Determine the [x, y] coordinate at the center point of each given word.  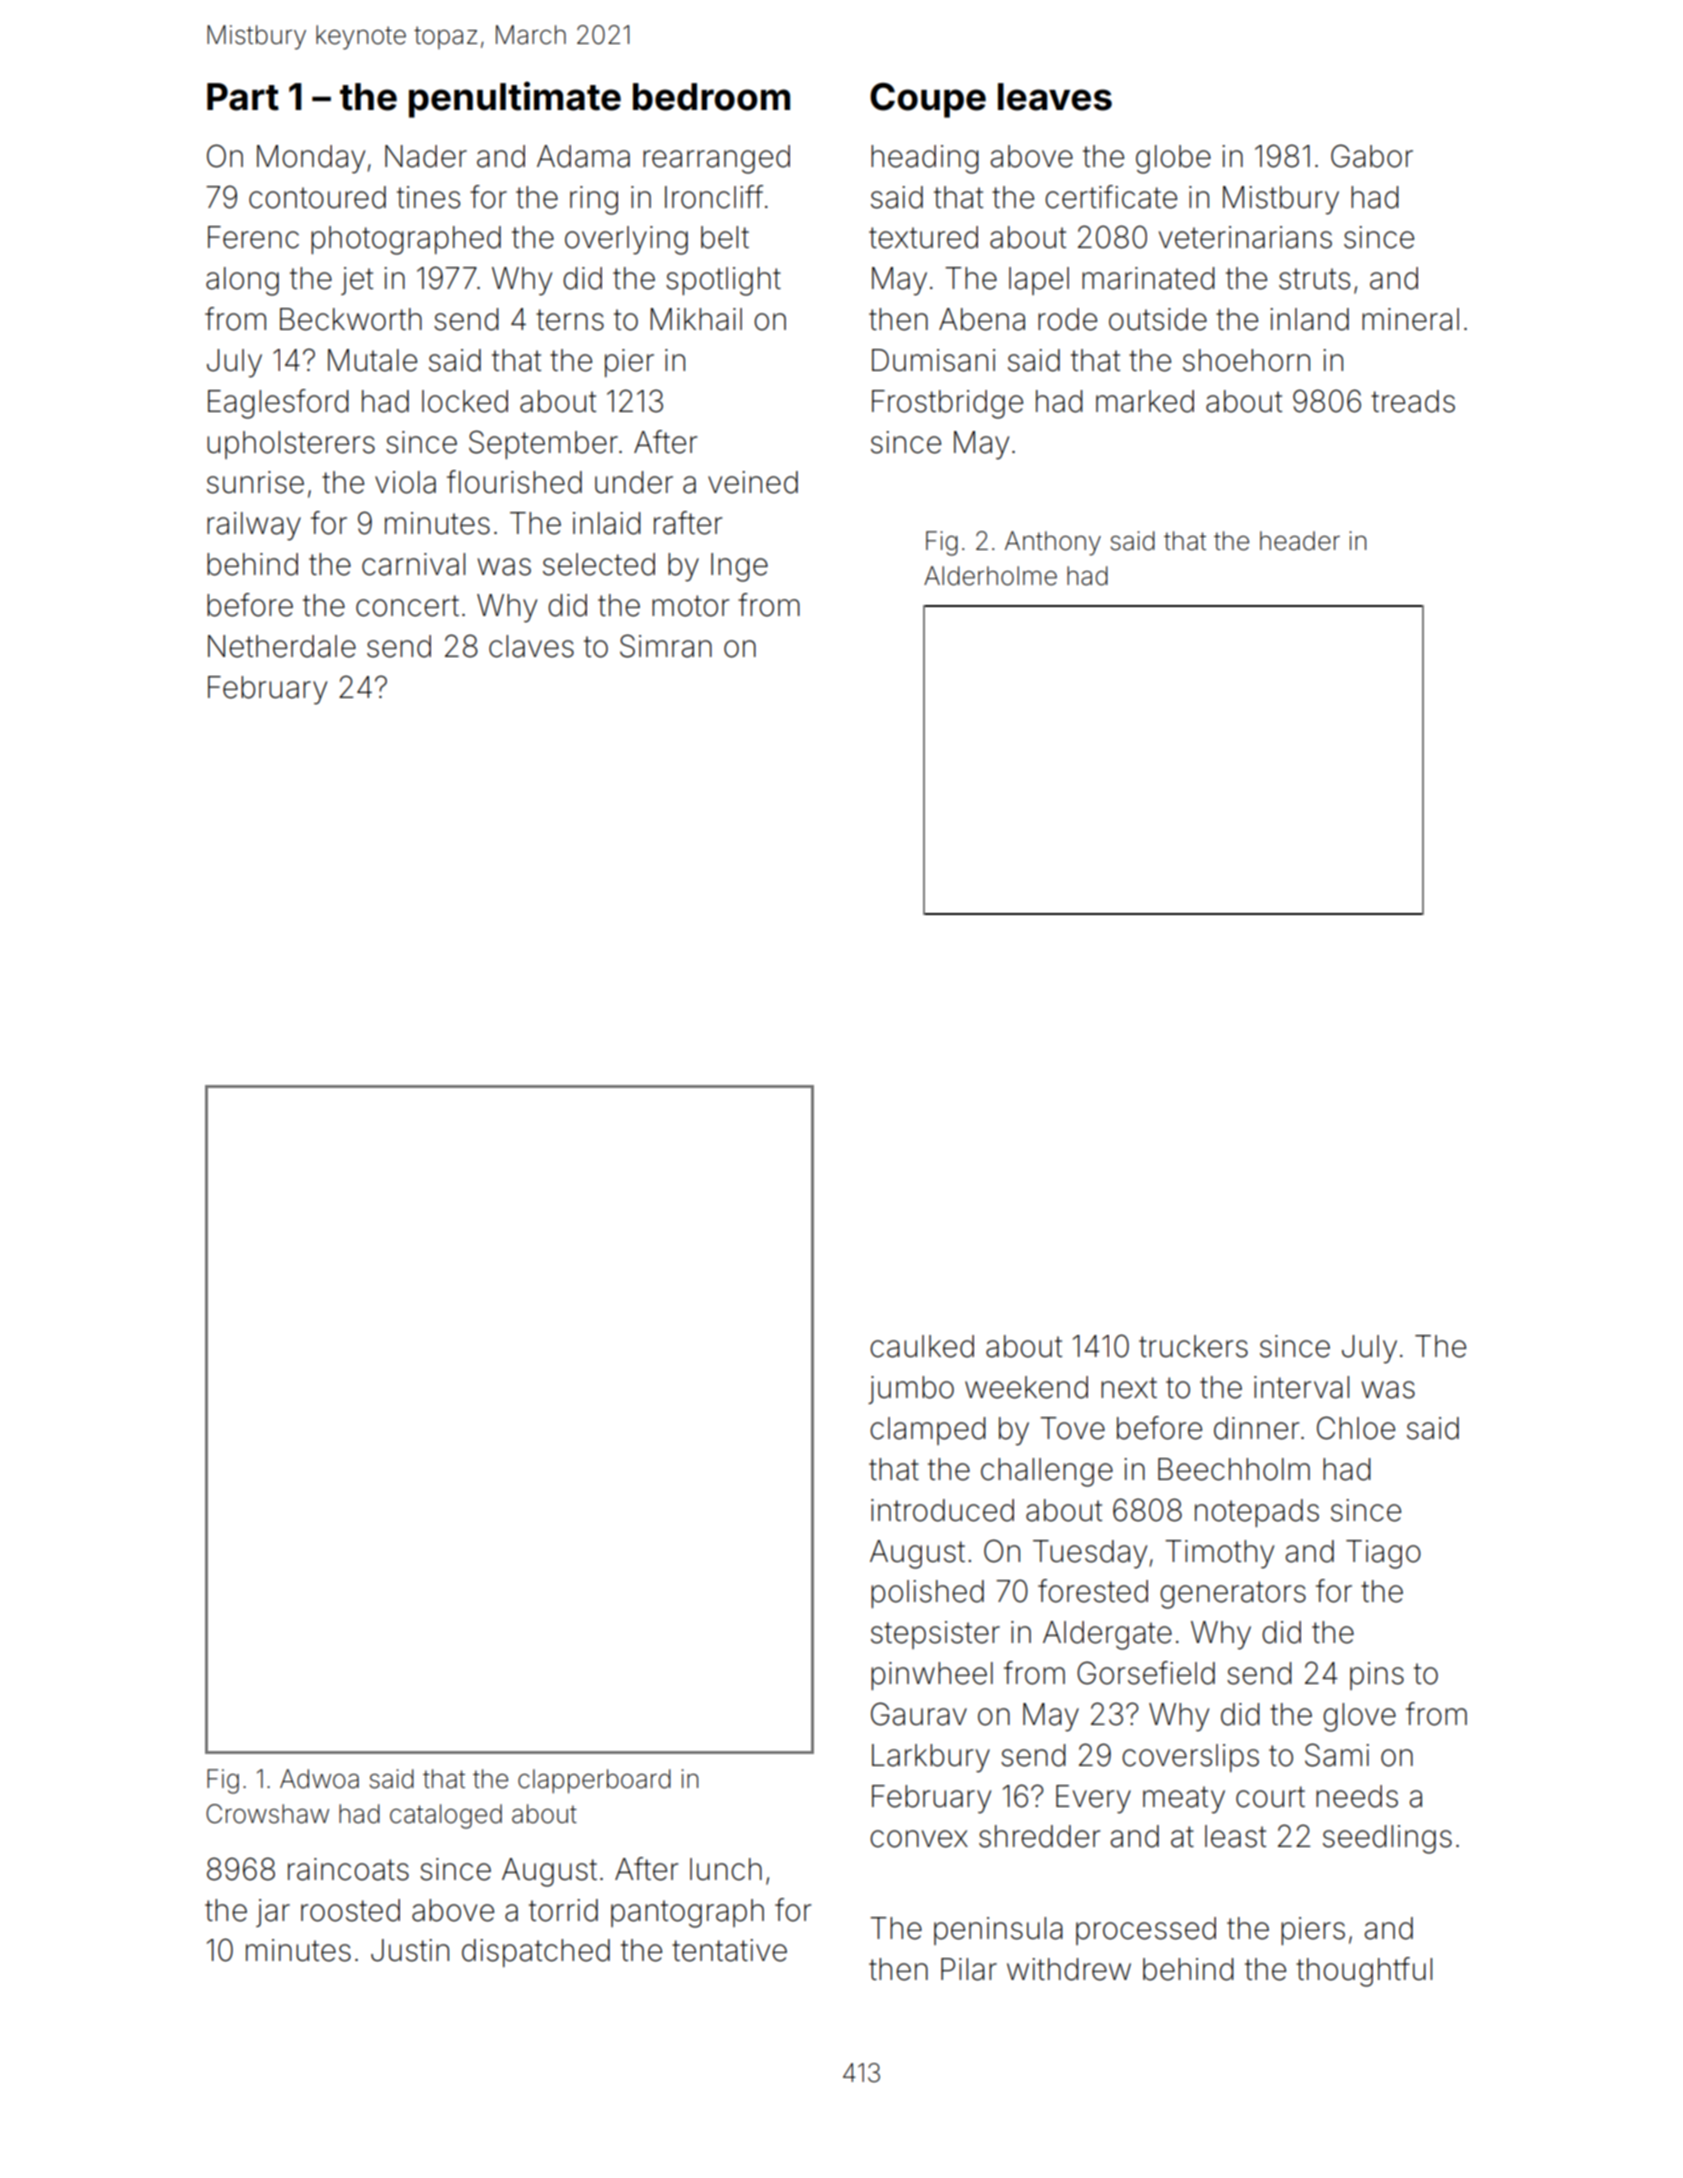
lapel [1039, 281]
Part [243, 97]
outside [1158, 319]
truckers [1193, 1346]
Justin [410, 1950]
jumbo [911, 1390]
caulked [922, 1346]
